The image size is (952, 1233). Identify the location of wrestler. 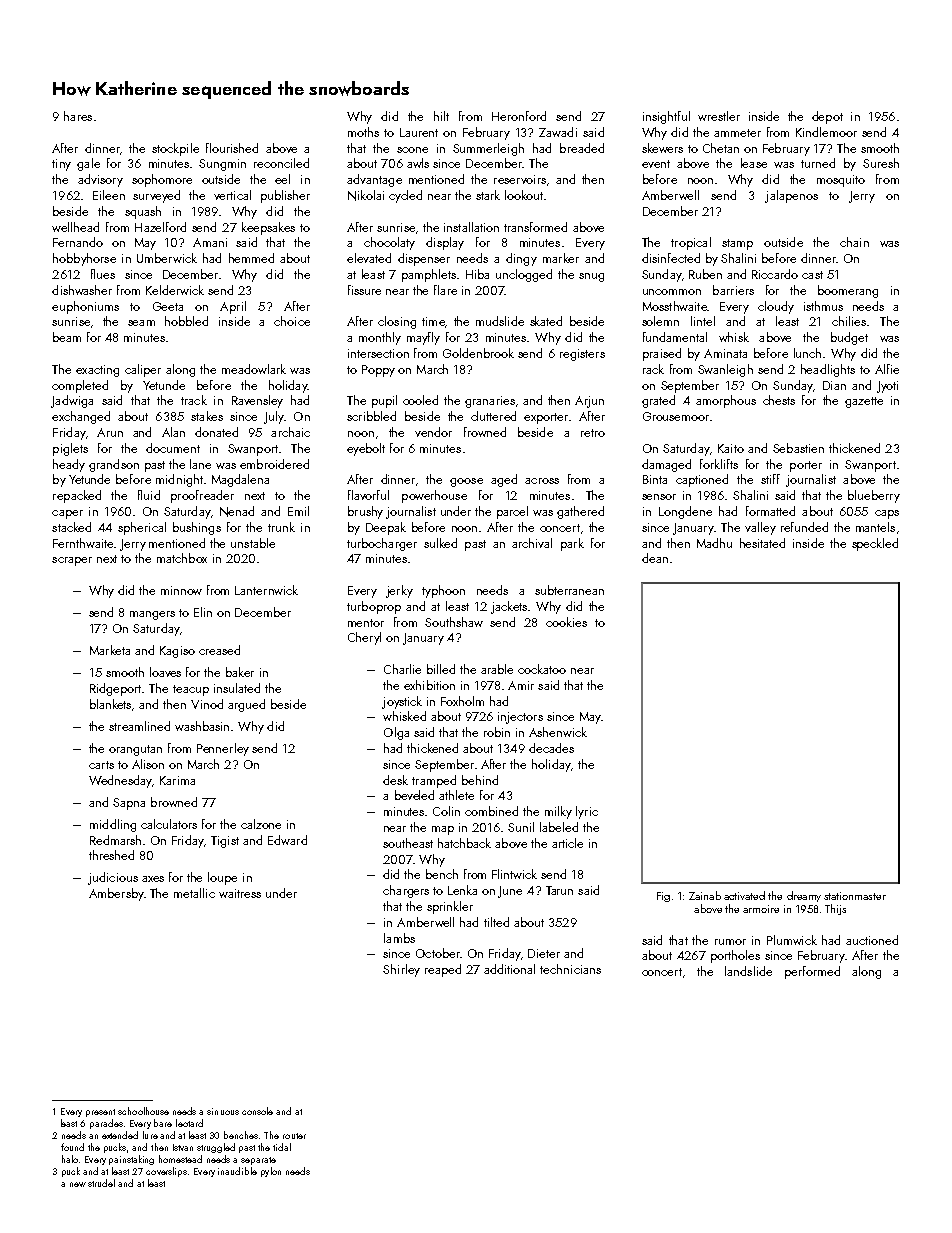
(719, 116).
